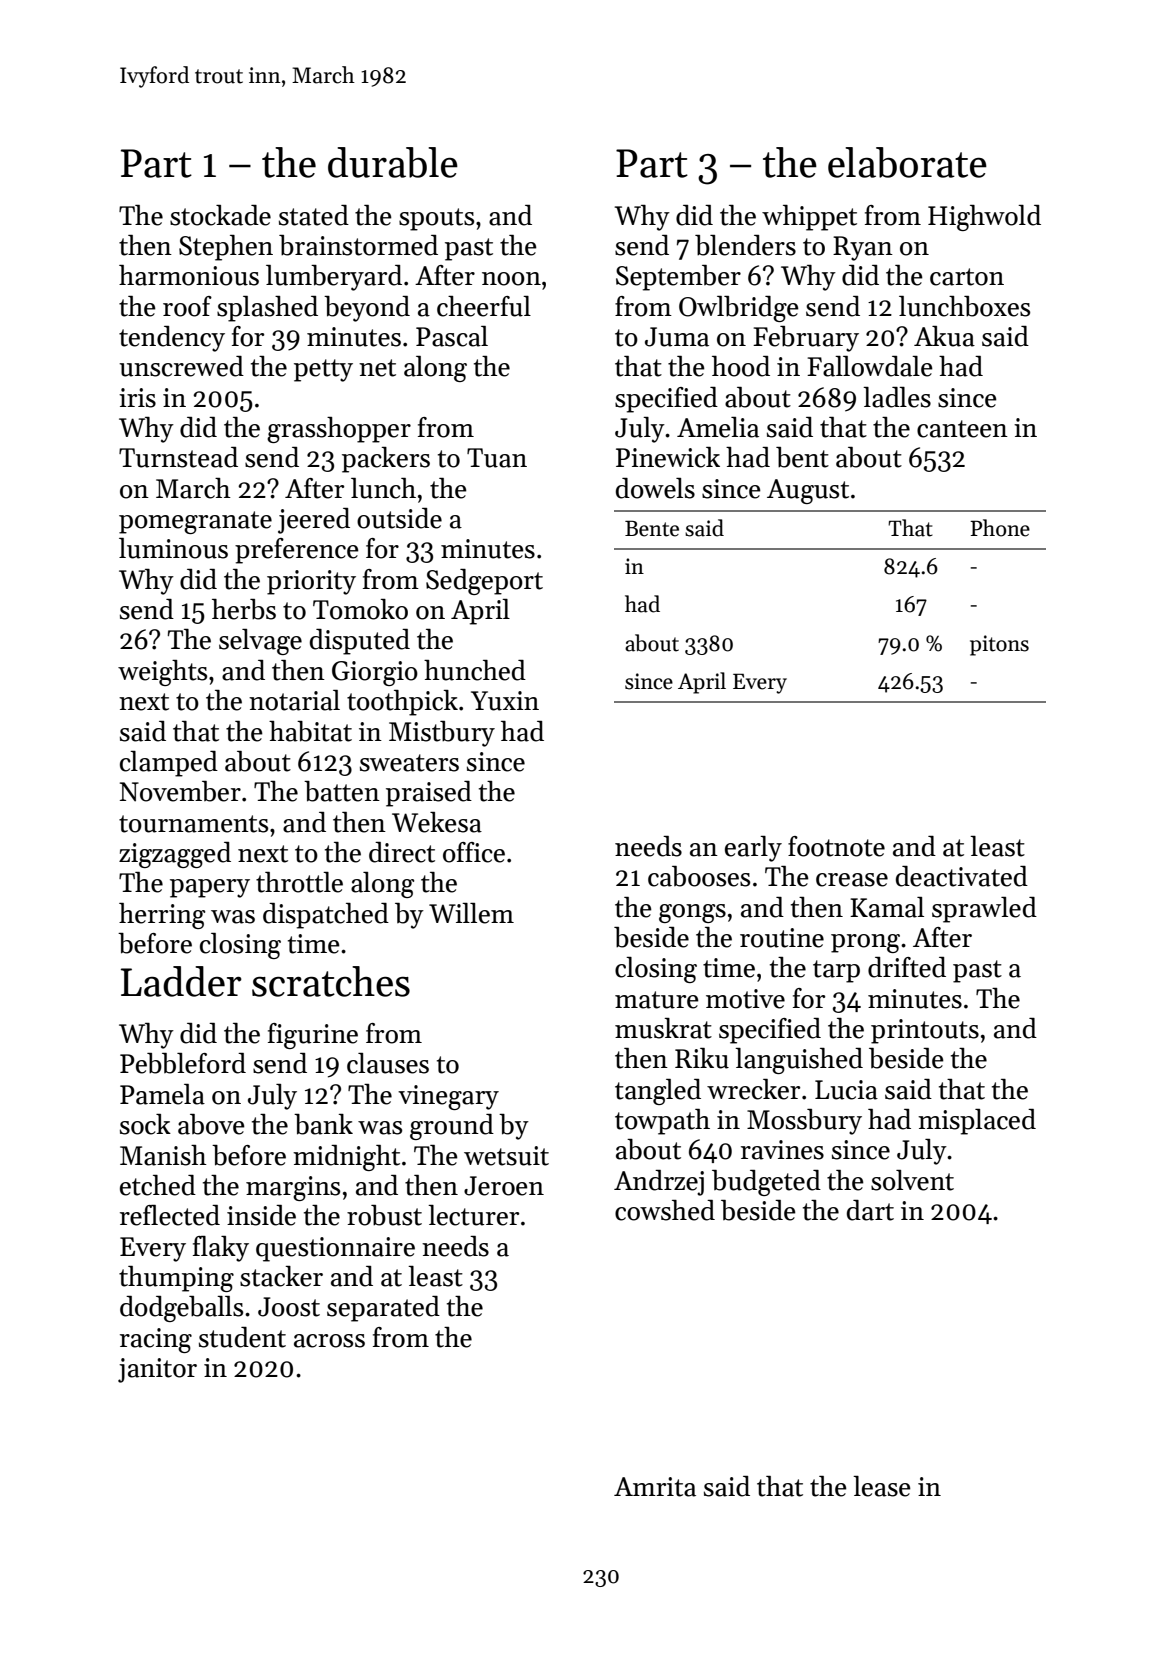 The image size is (1165, 1654). Describe the element at coordinates (907, 162) in the page. I see `elaborate` at that location.
